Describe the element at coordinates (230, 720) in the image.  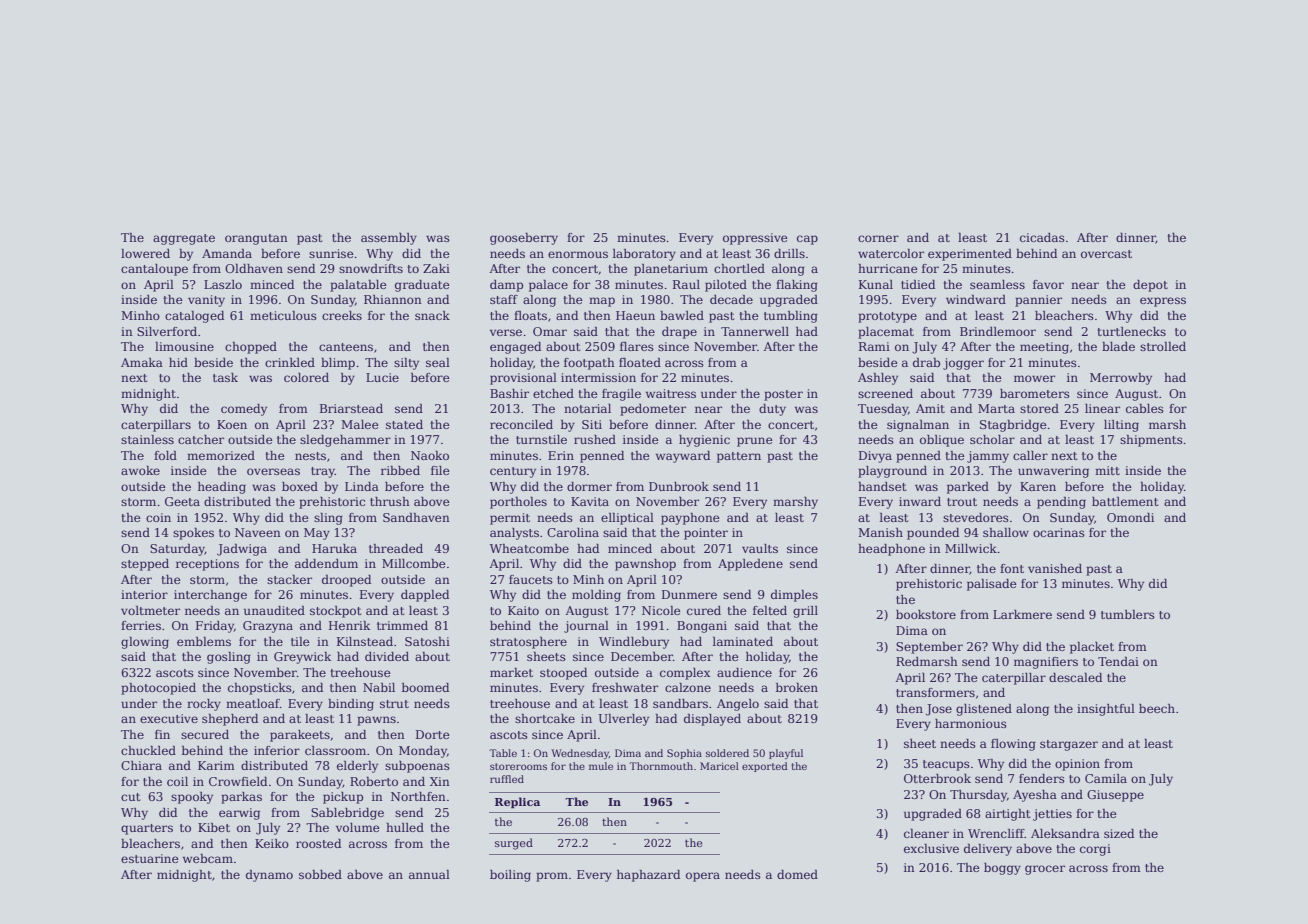
I see `shepherd` at that location.
